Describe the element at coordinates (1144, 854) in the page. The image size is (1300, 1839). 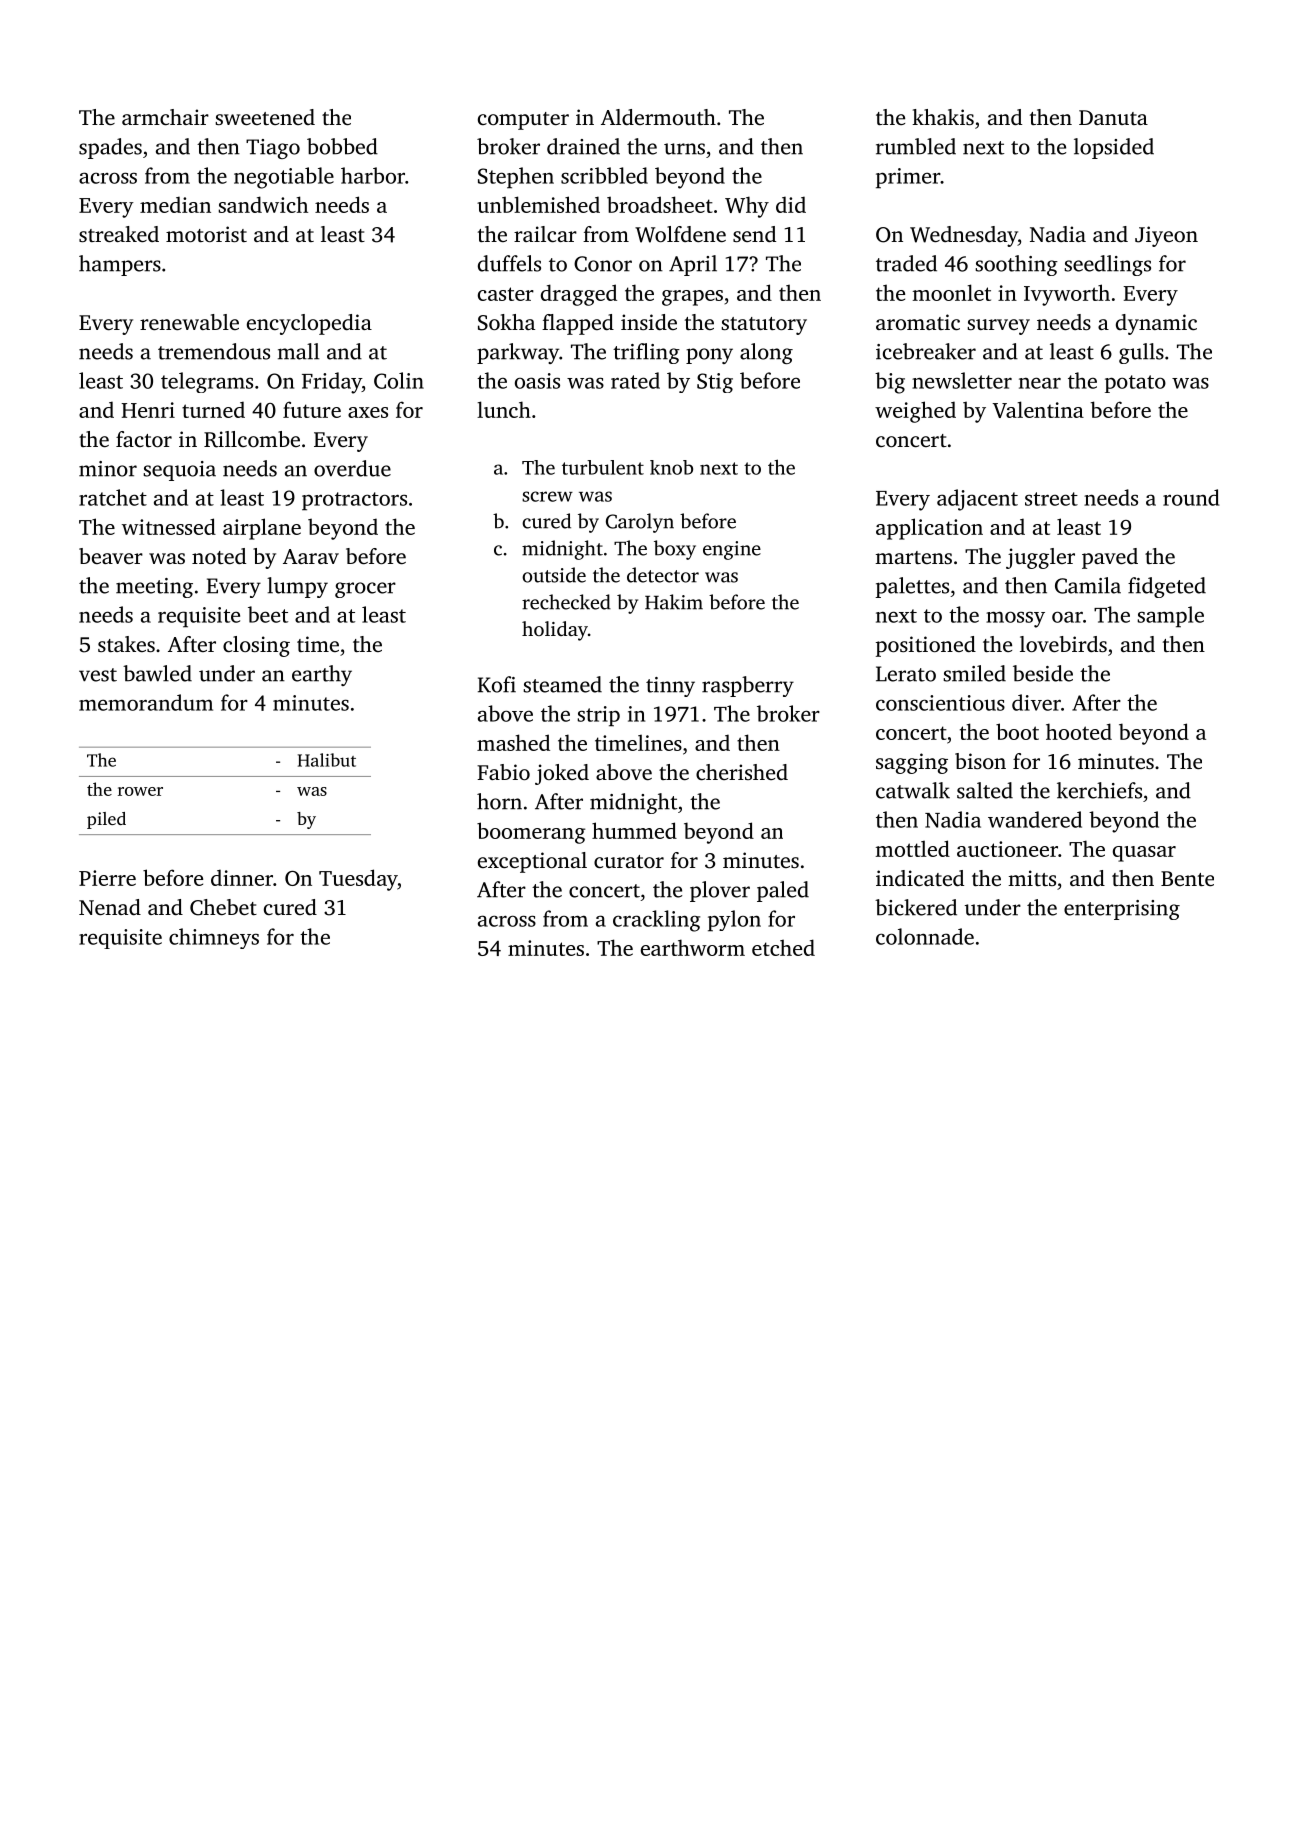
I see `quasar` at that location.
